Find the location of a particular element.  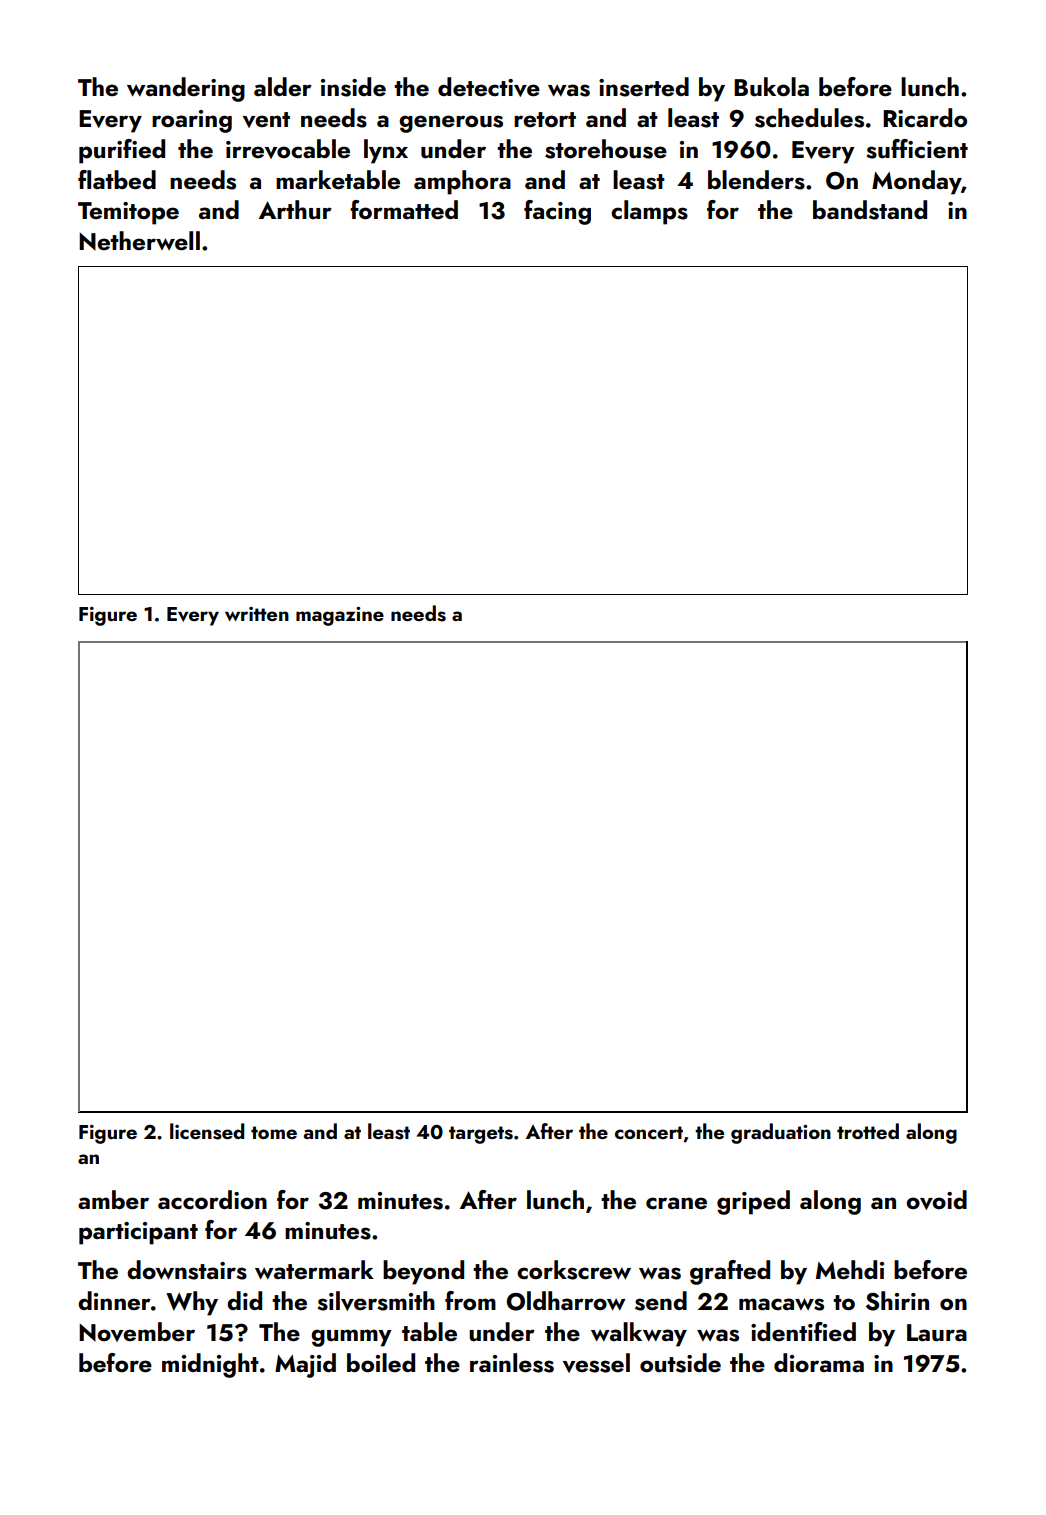

flatbed is located at coordinates (117, 179).
